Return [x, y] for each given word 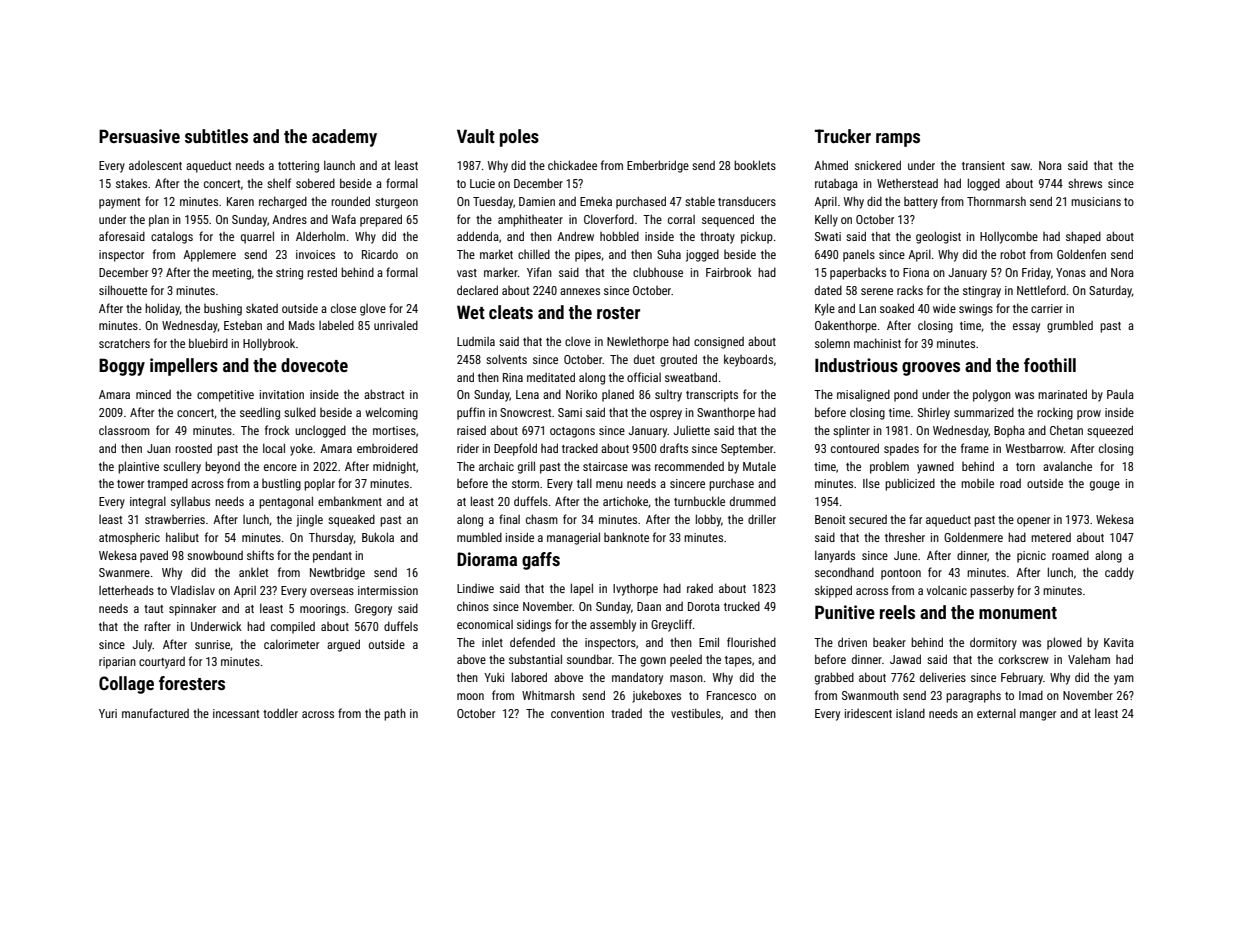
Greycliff [671, 625]
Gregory [373, 610]
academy [344, 138]
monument [1018, 613]
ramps [898, 140]
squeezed [1110, 431]
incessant [236, 713]
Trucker [842, 136]
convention [577, 713]
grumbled [1070, 326]
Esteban [243, 325]
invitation [282, 394]
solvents [506, 359]
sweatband [691, 377]
